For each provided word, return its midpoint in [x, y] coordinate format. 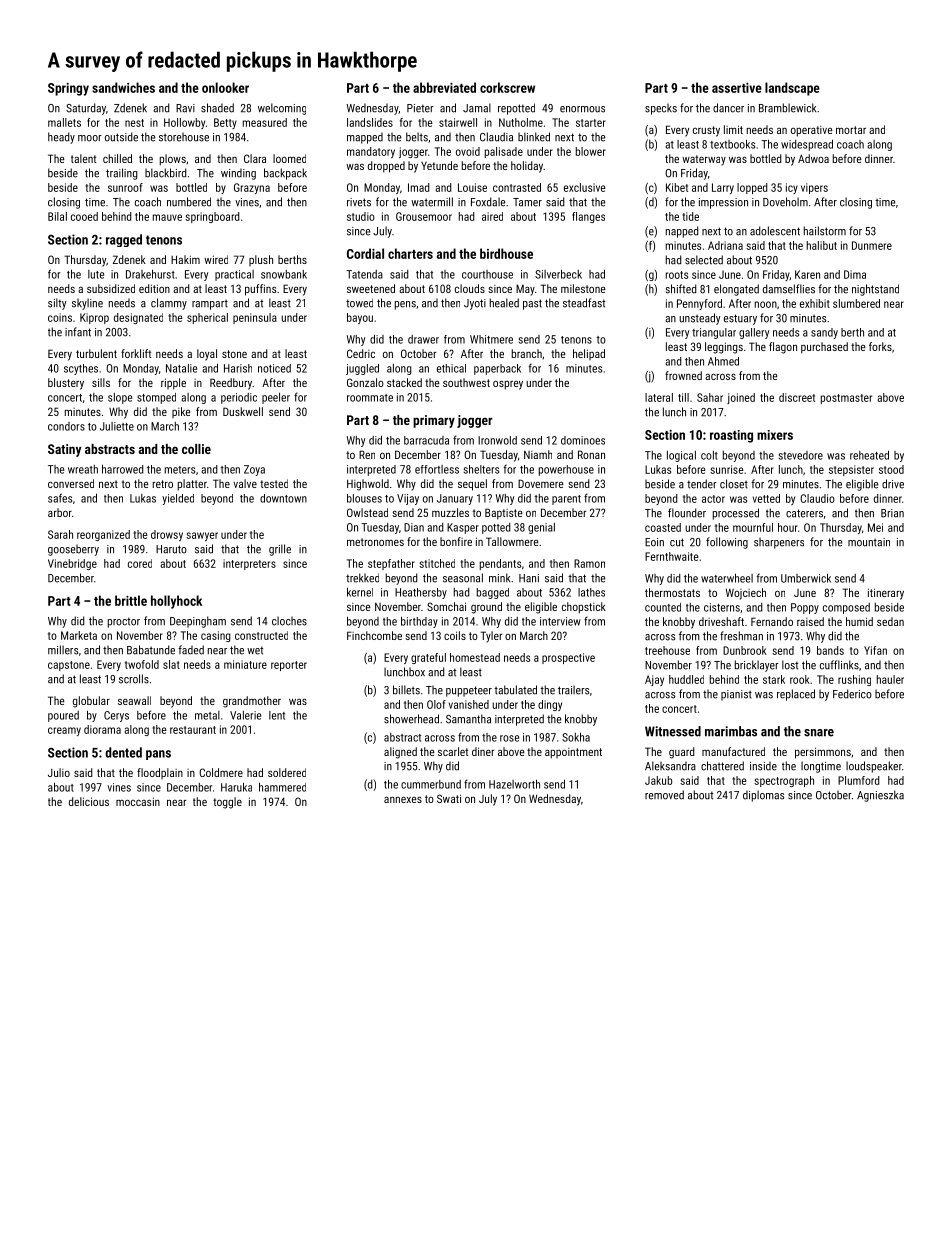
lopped [752, 188]
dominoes [583, 440]
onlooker [225, 87]
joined [741, 398]
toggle [227, 803]
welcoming [282, 109]
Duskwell [243, 411]
